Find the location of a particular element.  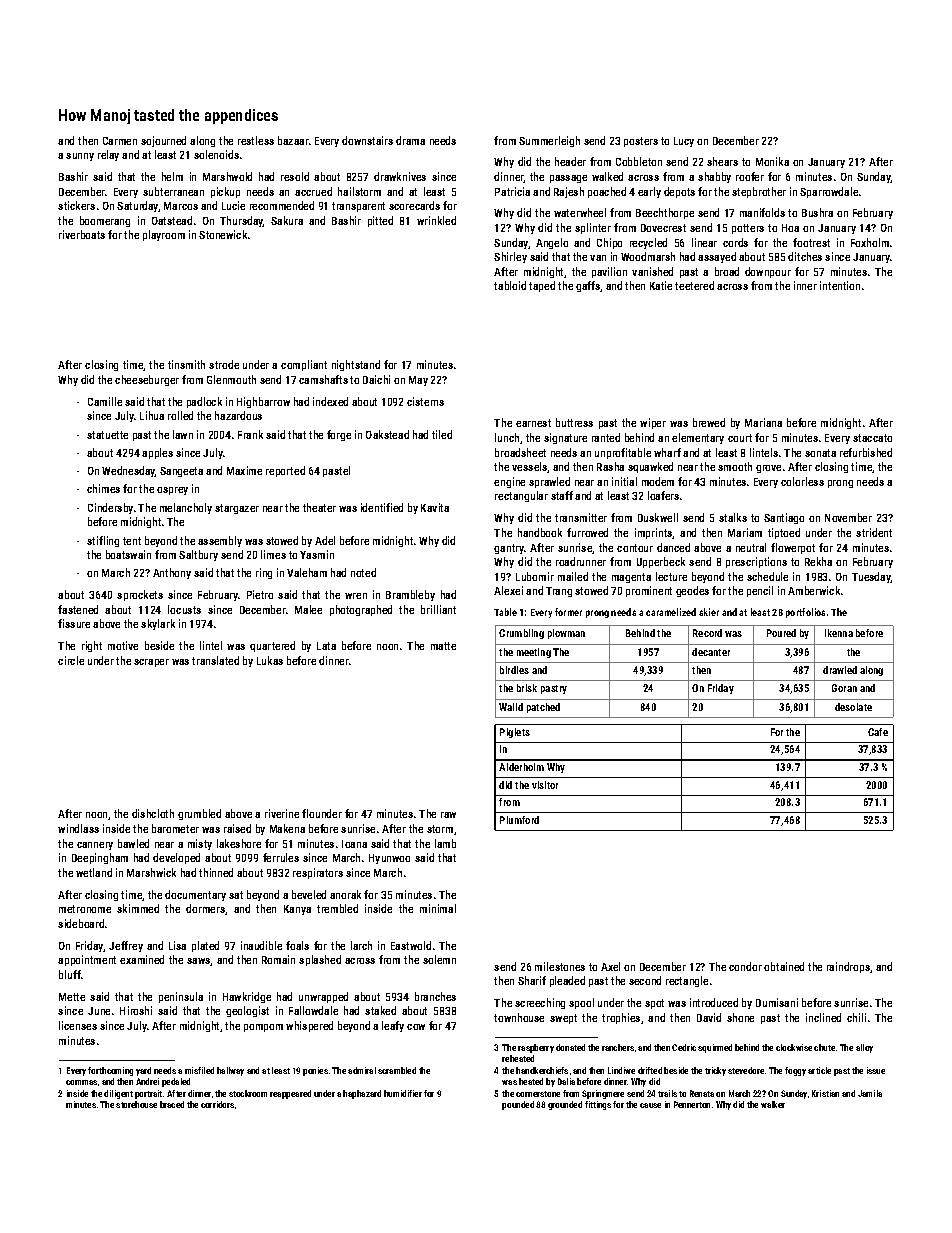

dishcloth is located at coordinates (153, 813).
